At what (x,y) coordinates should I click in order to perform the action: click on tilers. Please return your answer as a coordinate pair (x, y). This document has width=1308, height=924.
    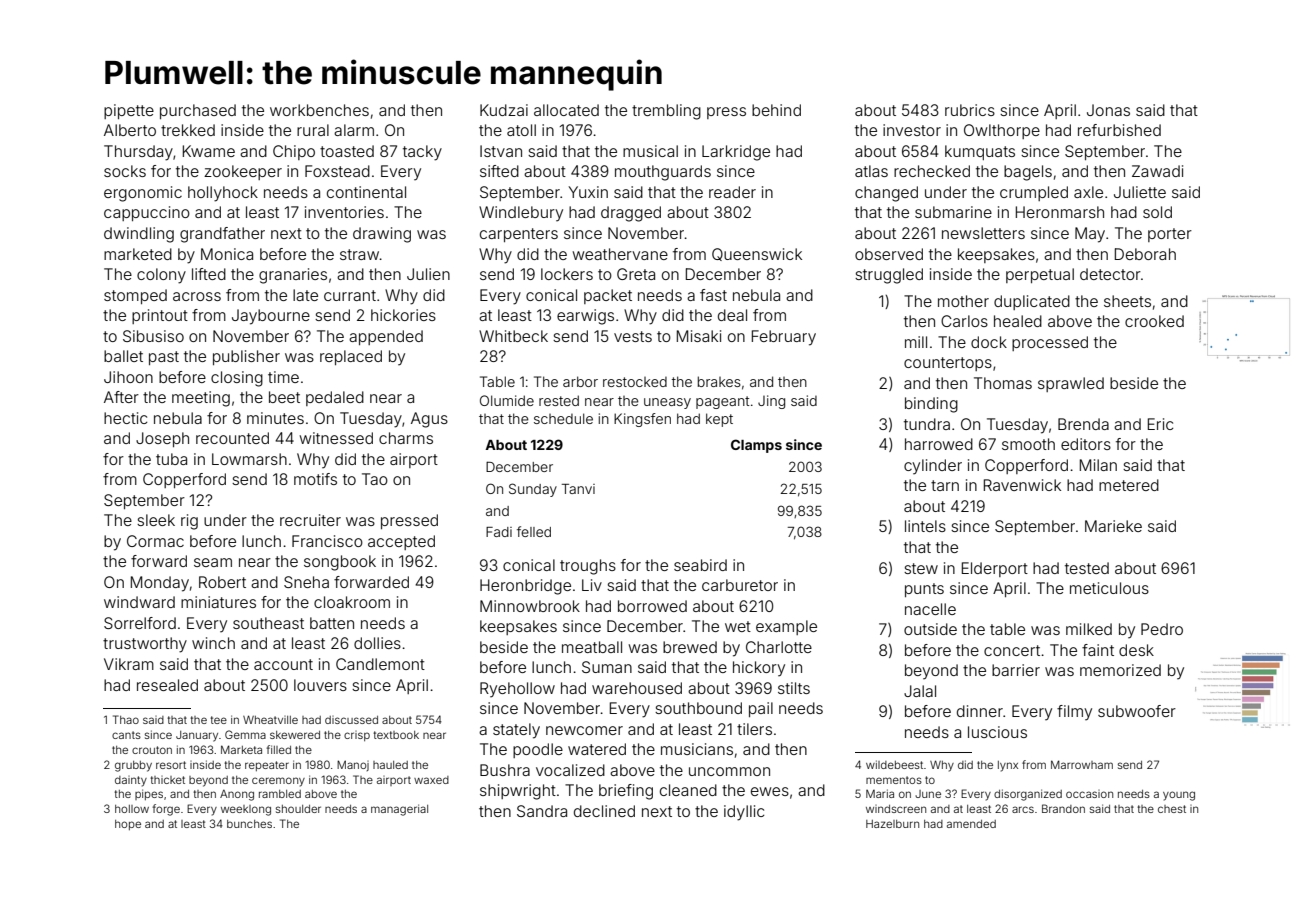
    Looking at the image, I should click on (754, 729).
